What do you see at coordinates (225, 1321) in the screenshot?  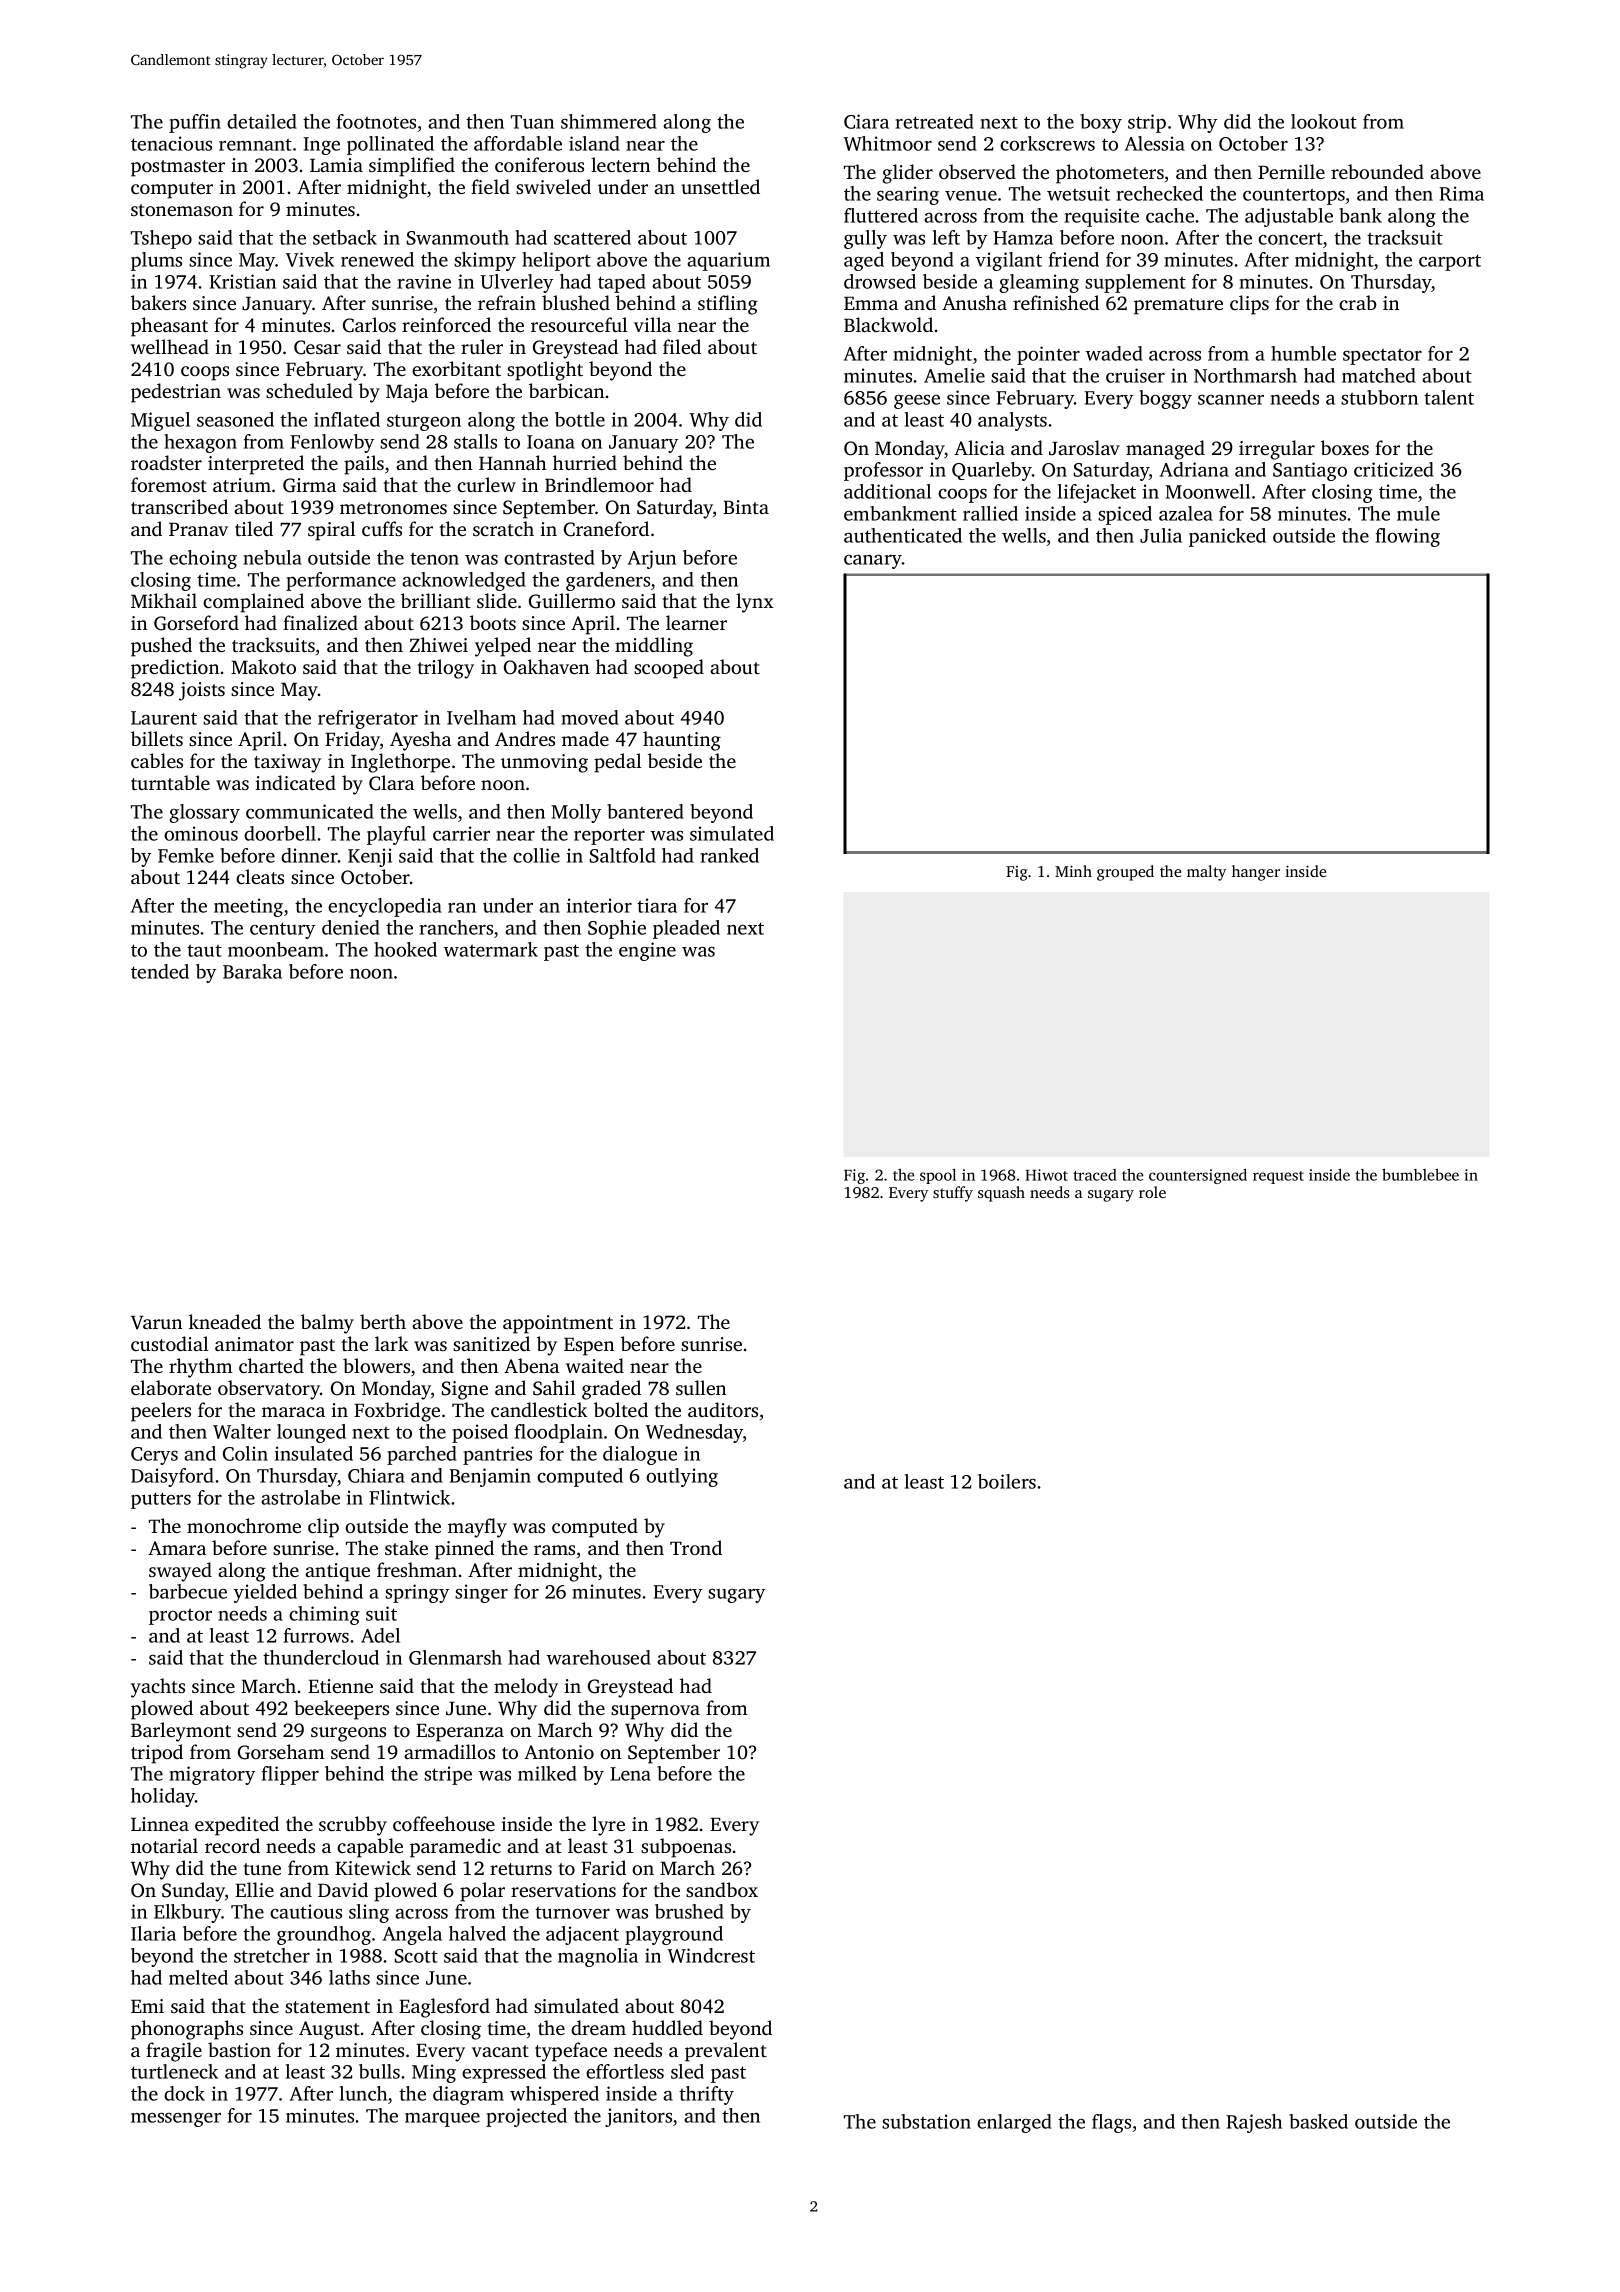 I see `kneaded` at bounding box center [225, 1321].
